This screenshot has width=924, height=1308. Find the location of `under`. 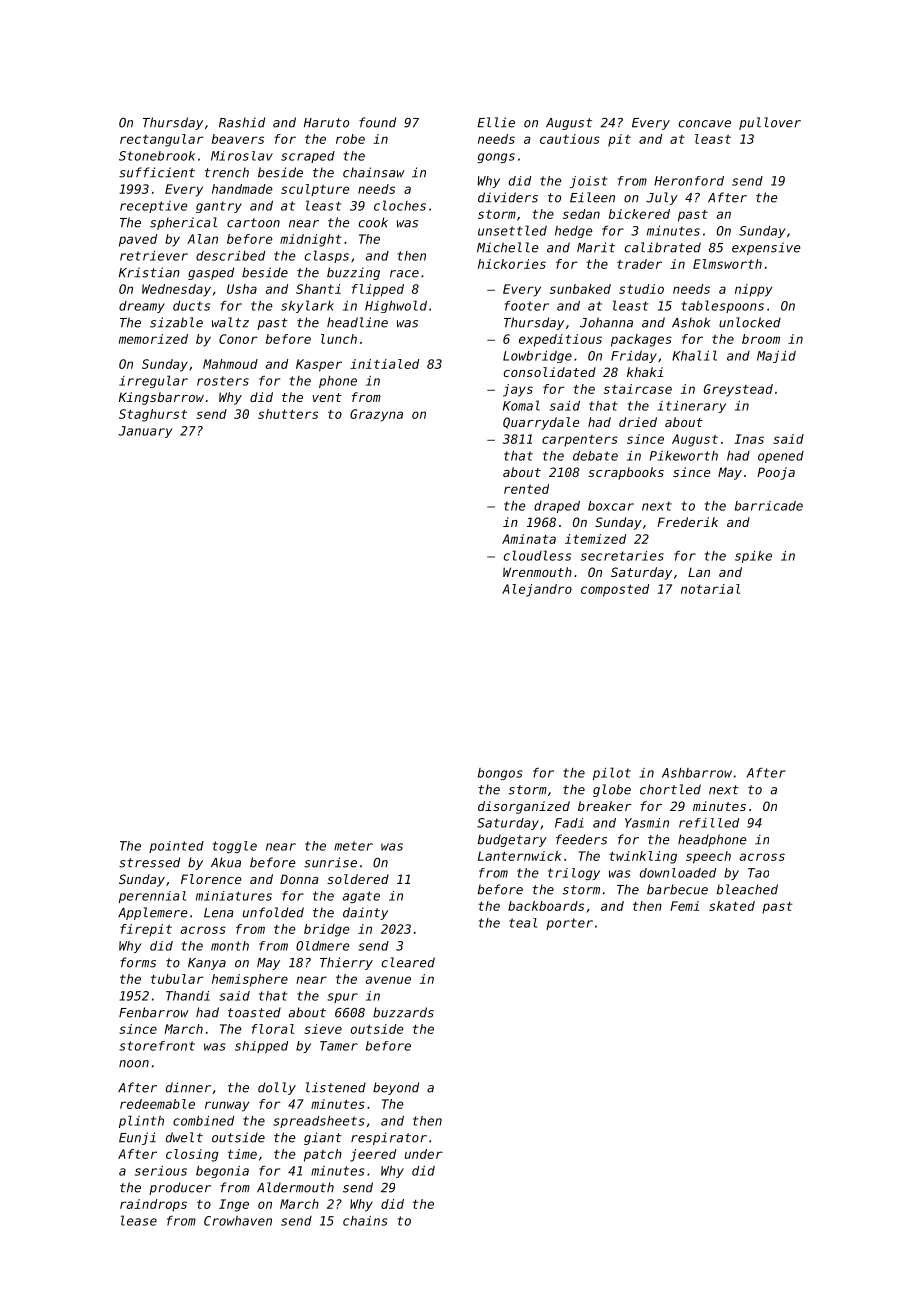

under is located at coordinates (424, 1154).
